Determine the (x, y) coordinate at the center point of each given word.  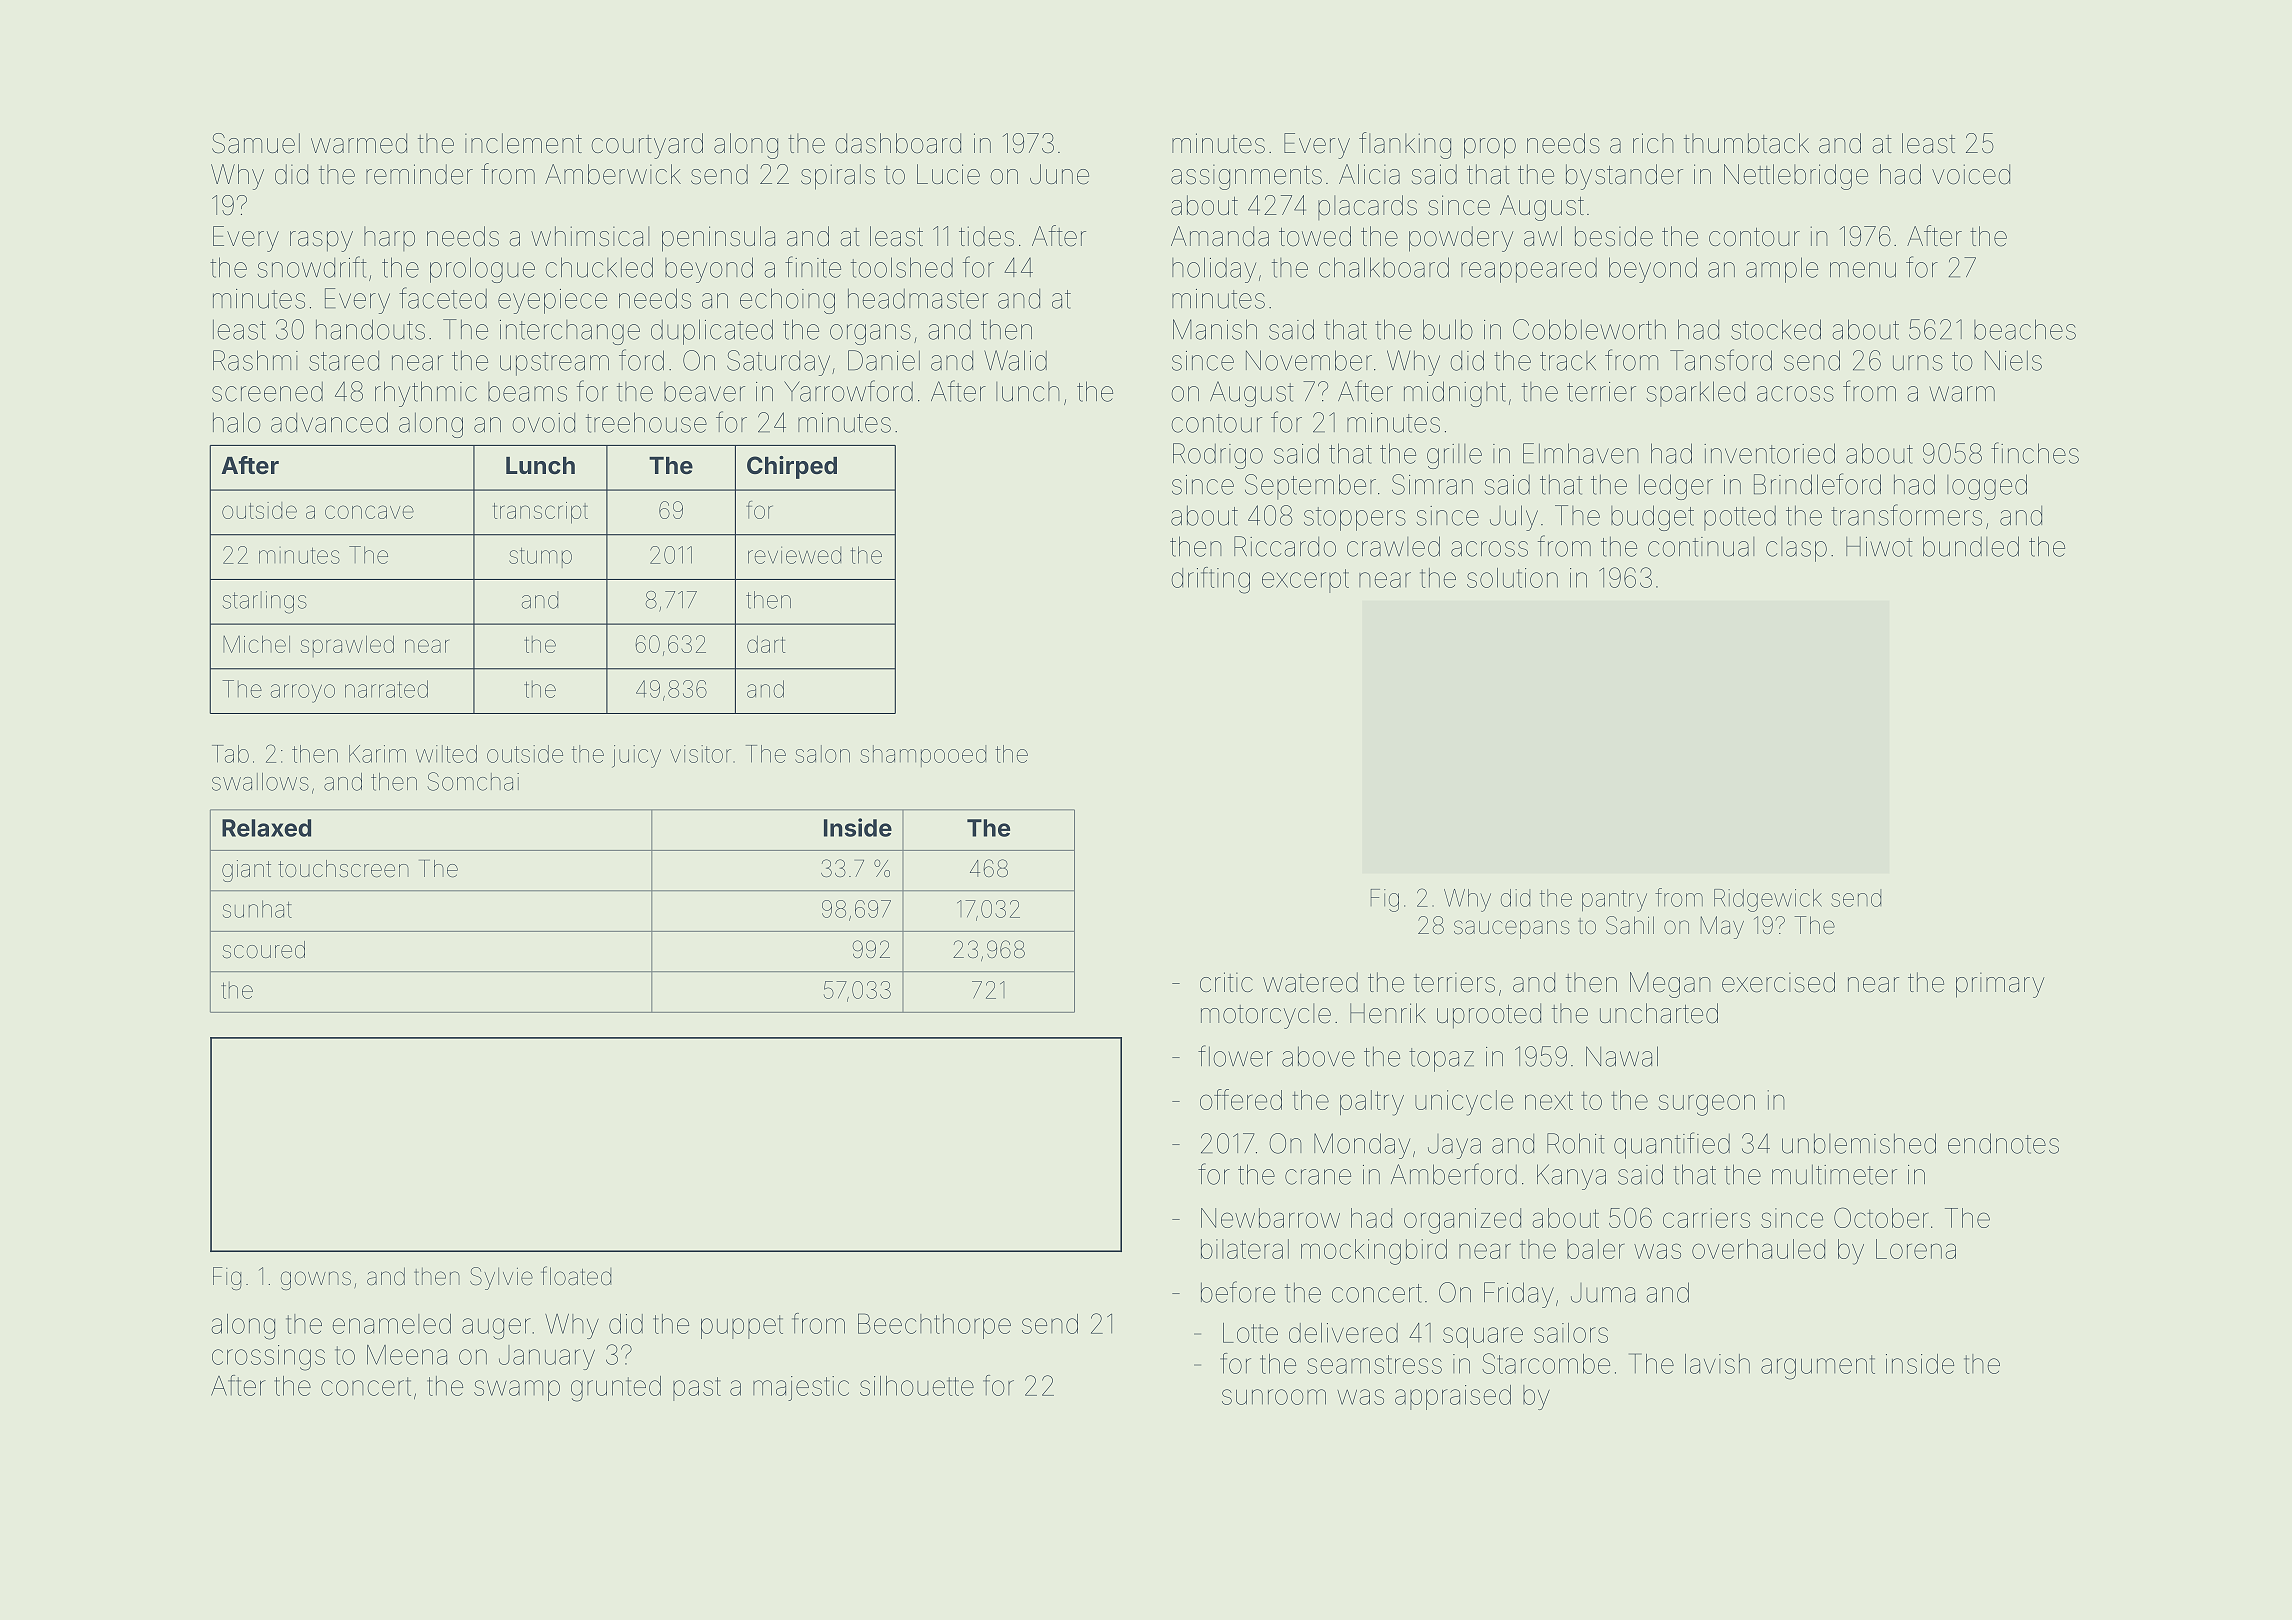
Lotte (1250, 1333)
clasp (1796, 549)
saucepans (1512, 929)
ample (1782, 270)
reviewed (794, 555)
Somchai (473, 781)
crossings (268, 1358)
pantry (1614, 901)
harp (389, 238)
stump (540, 558)
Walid (1015, 360)
